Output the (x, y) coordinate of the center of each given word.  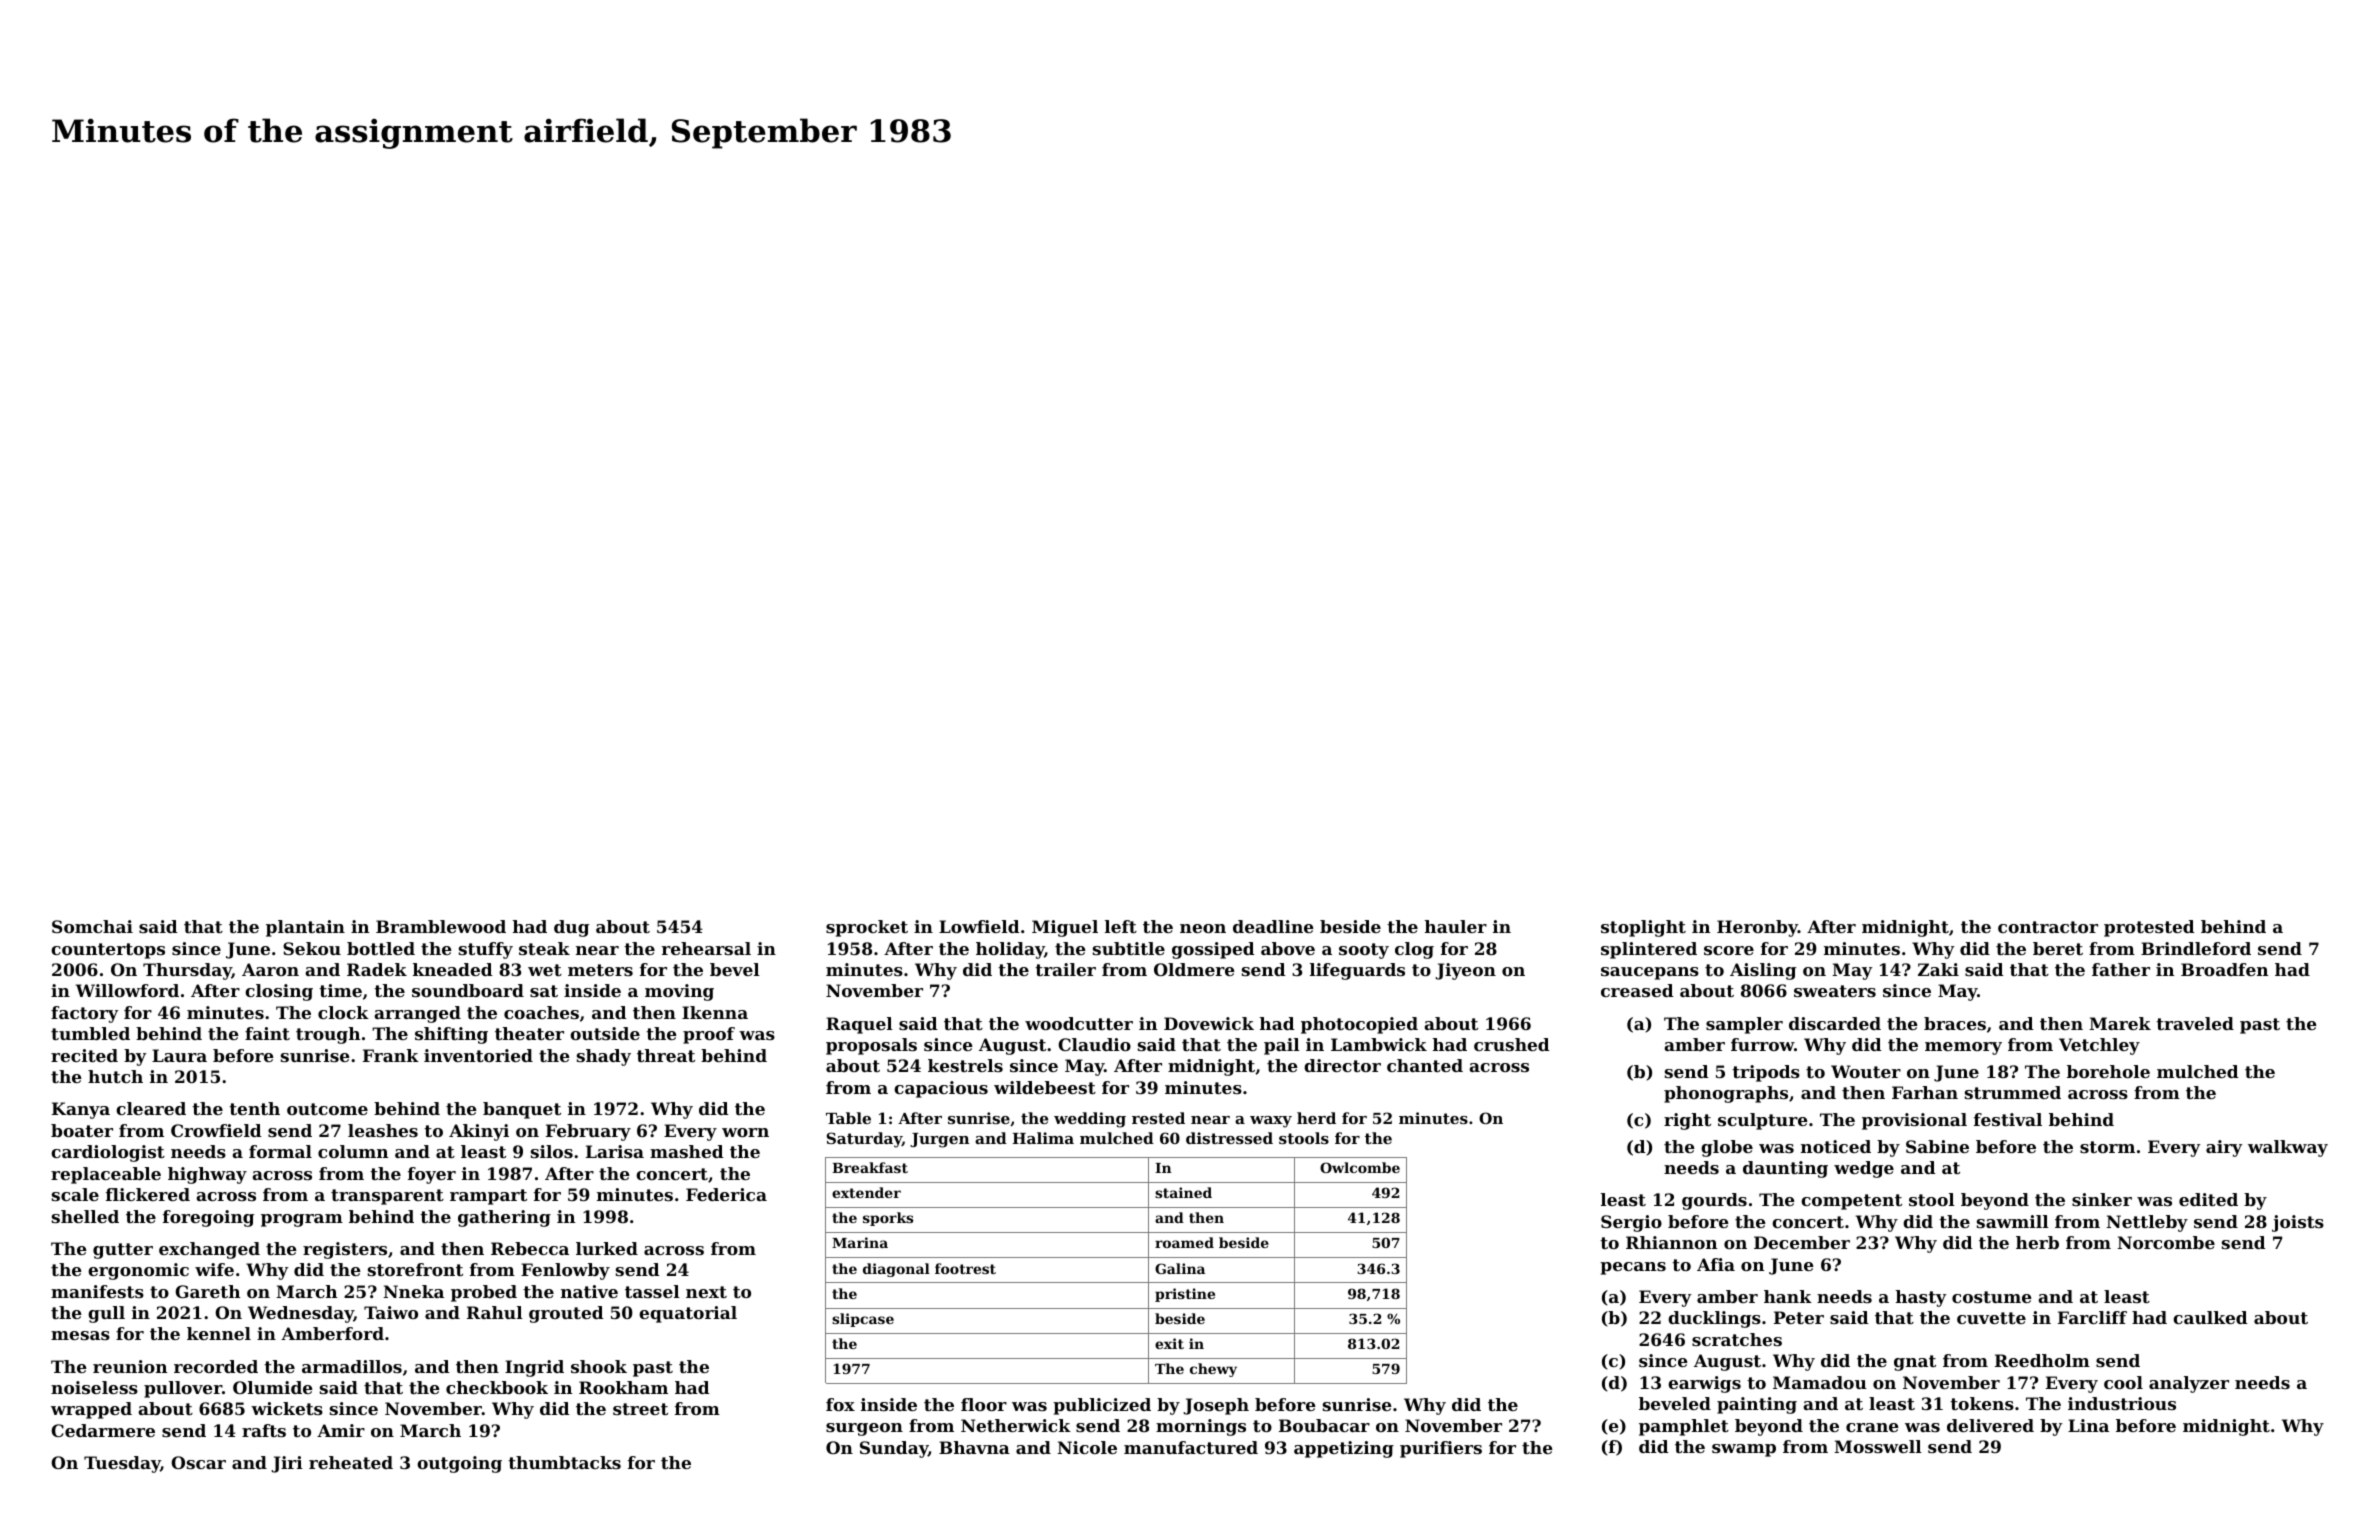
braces (1955, 1023)
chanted (1425, 1065)
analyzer (2189, 1384)
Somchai (92, 926)
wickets (287, 1408)
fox (840, 1404)
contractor (2048, 927)
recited (84, 1055)
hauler (1456, 926)
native (589, 1291)
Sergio (1631, 1223)
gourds (1714, 1201)
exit (1169, 1343)
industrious (2122, 1403)
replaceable (106, 1175)
